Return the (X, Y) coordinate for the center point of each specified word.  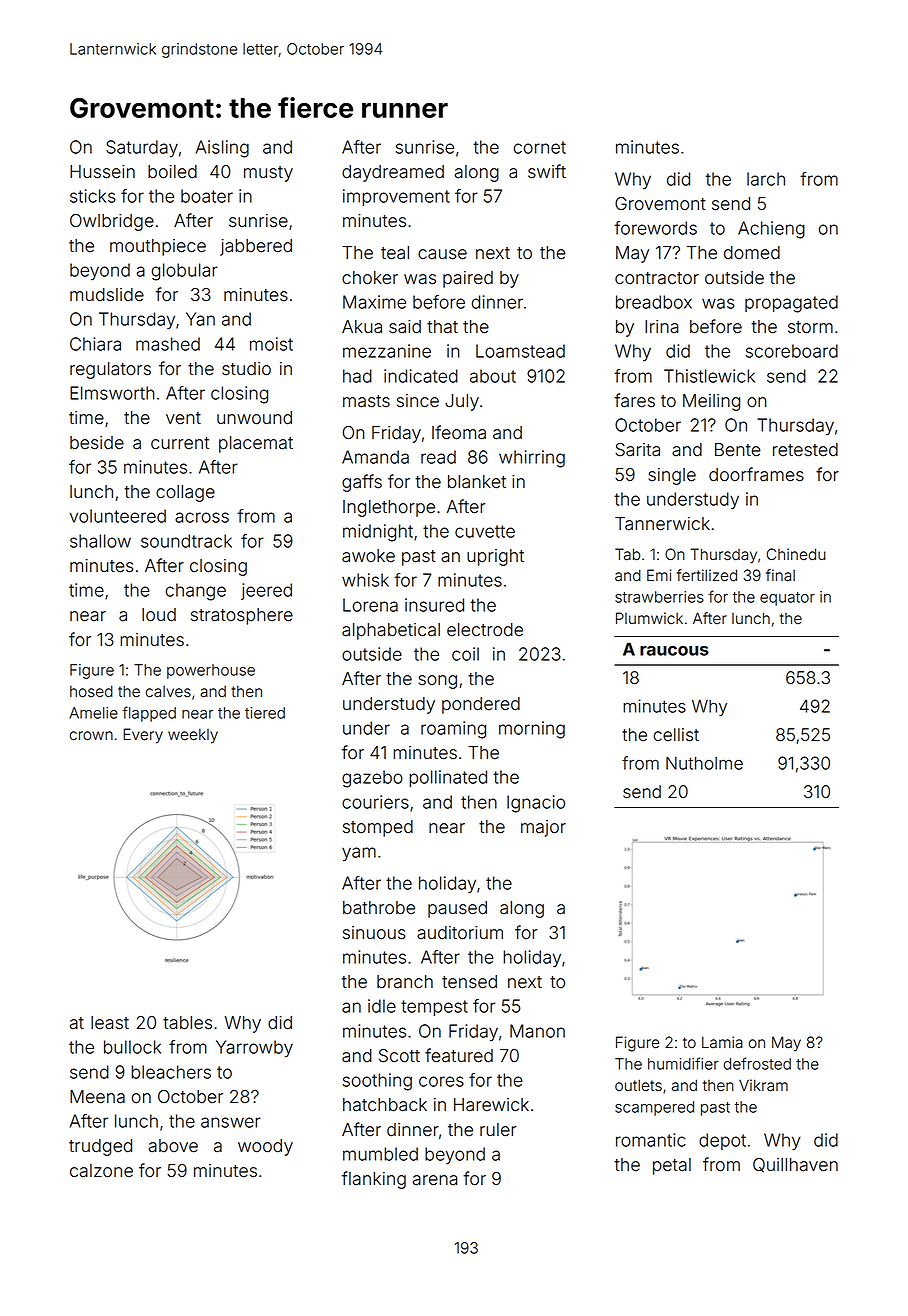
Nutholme (704, 763)
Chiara (95, 344)
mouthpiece (158, 247)
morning (532, 730)
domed (752, 253)
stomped (378, 828)
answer (231, 1122)
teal (395, 253)
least (110, 1023)
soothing (377, 1082)
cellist (676, 735)
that (442, 327)
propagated (791, 304)
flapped (149, 714)
